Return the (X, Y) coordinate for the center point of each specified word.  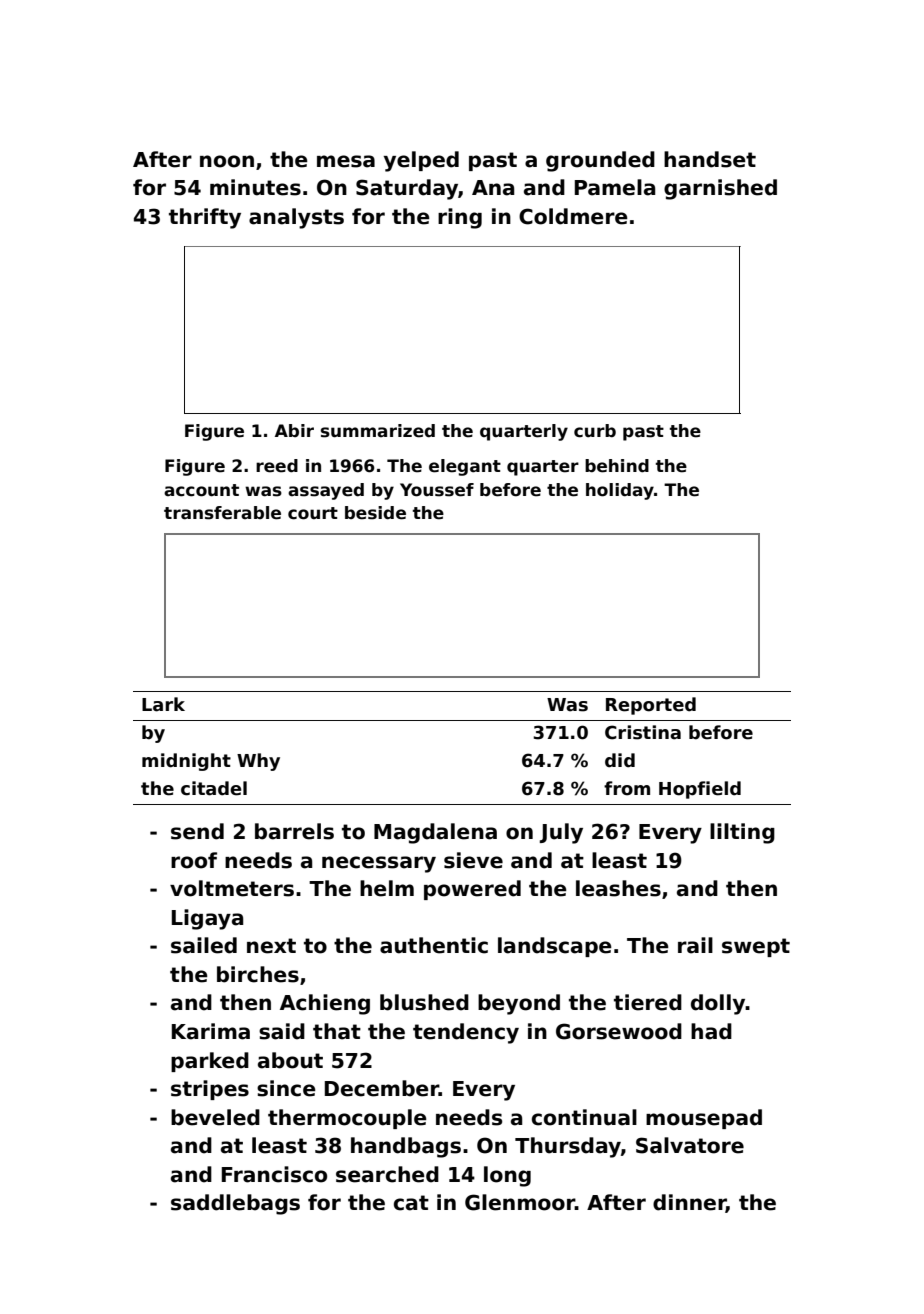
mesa (346, 161)
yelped (421, 161)
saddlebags (235, 1204)
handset (710, 159)
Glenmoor (520, 1202)
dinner (689, 1203)
